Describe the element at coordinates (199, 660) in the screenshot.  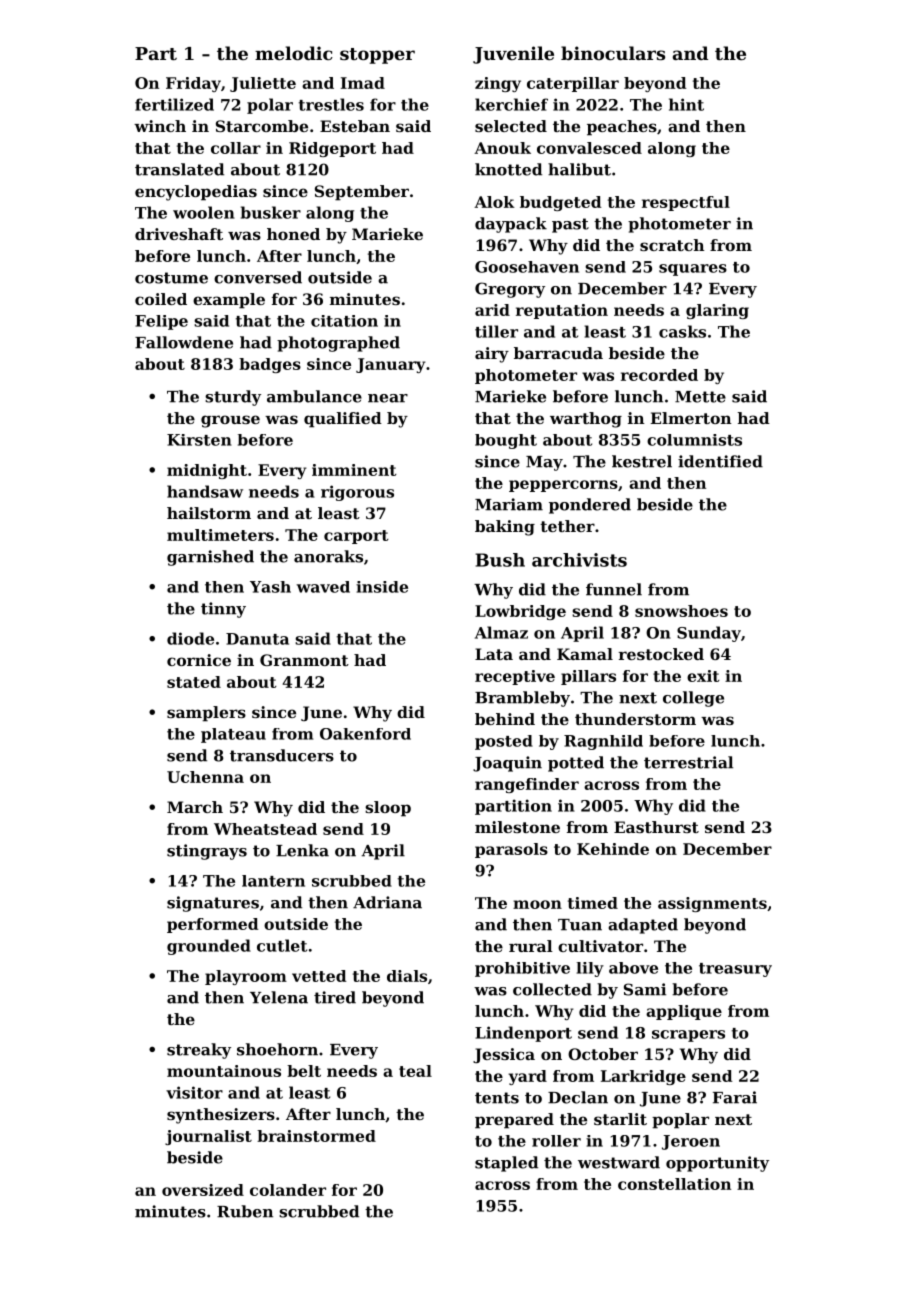
I see `cornice` at that location.
